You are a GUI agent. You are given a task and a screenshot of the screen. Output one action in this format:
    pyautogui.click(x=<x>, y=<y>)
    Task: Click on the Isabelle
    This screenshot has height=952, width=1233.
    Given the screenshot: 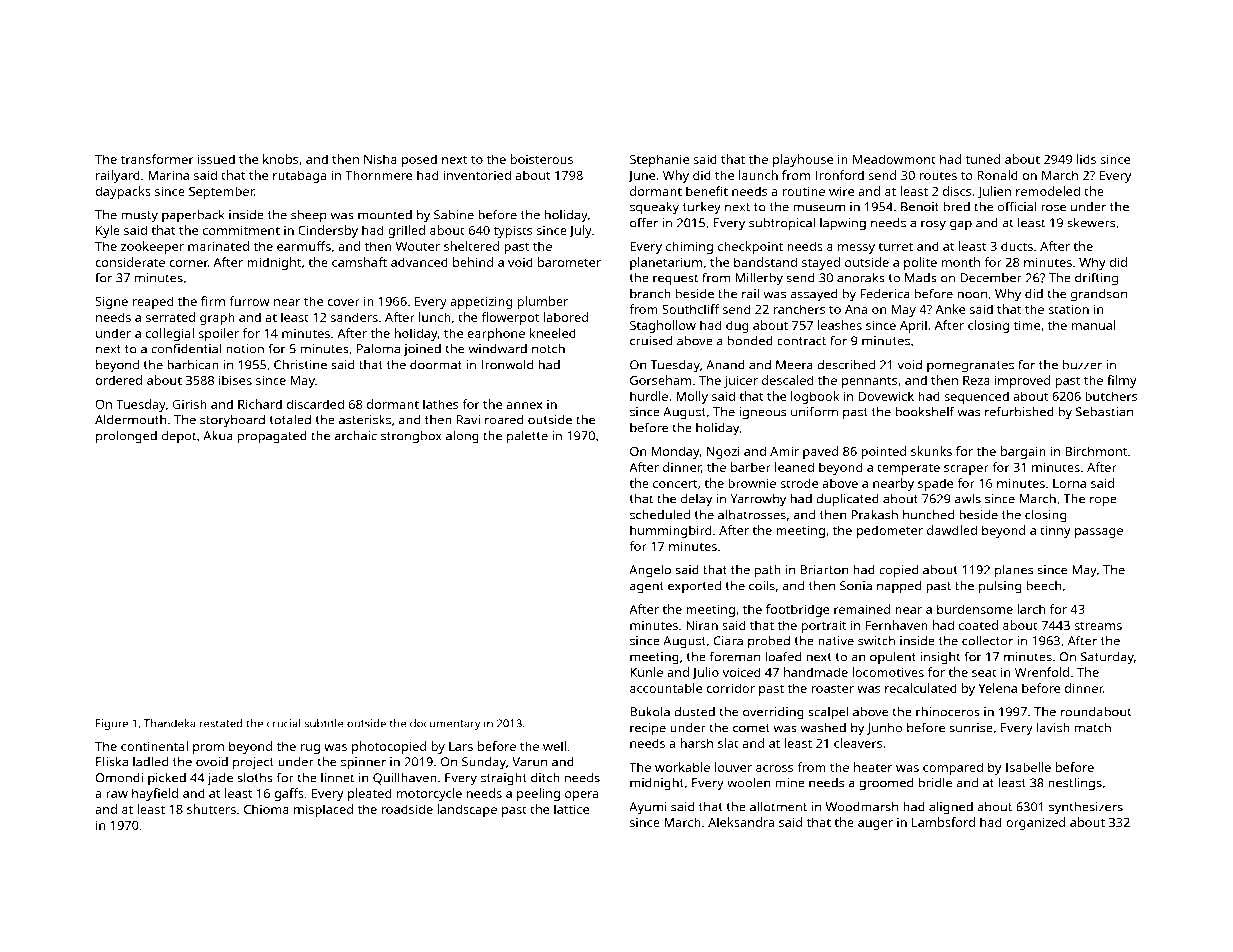 What is the action you would take?
    pyautogui.click(x=1028, y=767)
